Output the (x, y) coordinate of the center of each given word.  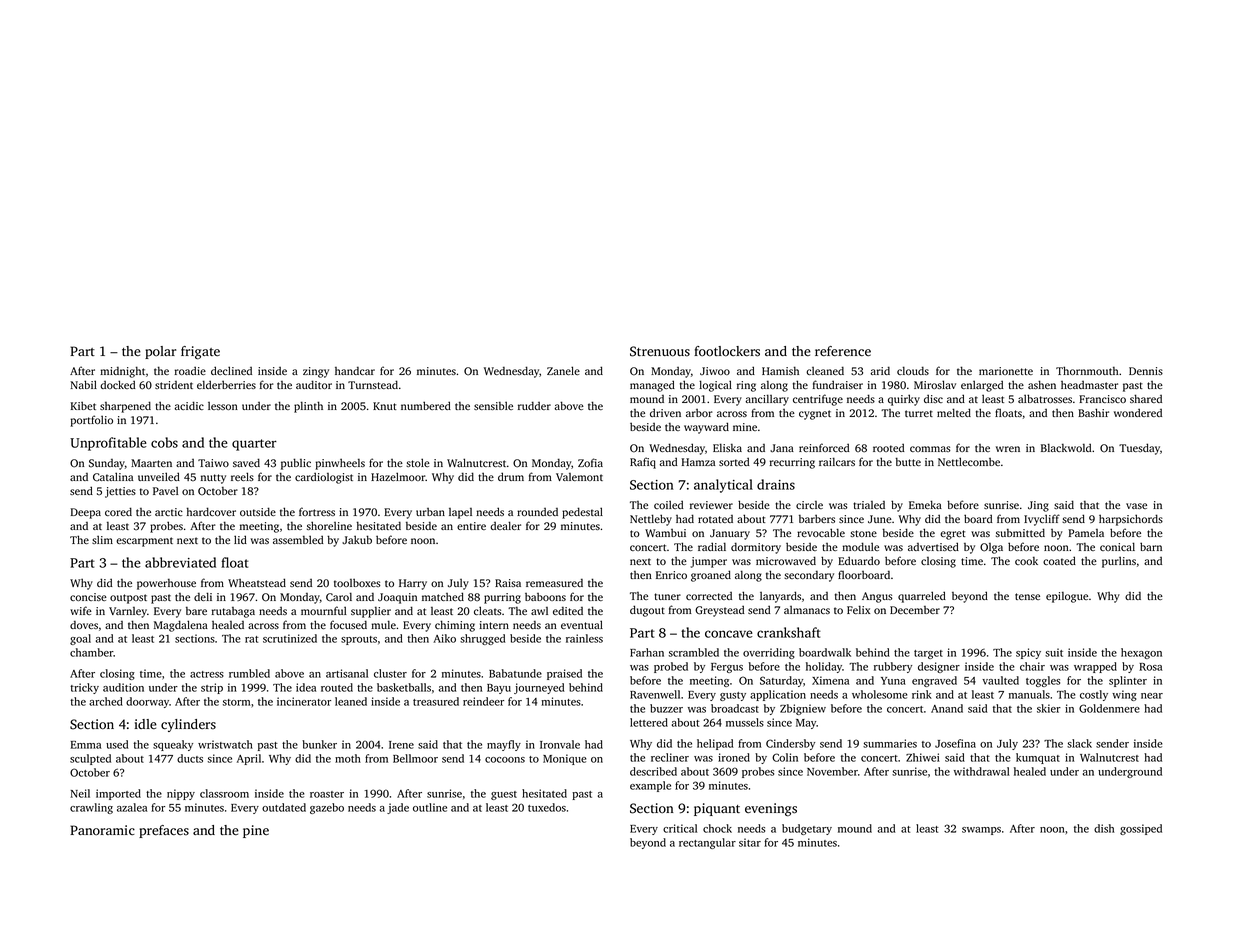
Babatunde (515, 673)
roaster (327, 794)
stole (418, 462)
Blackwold (1066, 447)
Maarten (151, 463)
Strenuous (660, 351)
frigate (200, 352)
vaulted (1000, 680)
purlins (1119, 562)
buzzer (666, 708)
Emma (86, 745)
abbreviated (180, 562)
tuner (667, 596)
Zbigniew (803, 709)
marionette (1006, 371)
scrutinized (290, 638)
